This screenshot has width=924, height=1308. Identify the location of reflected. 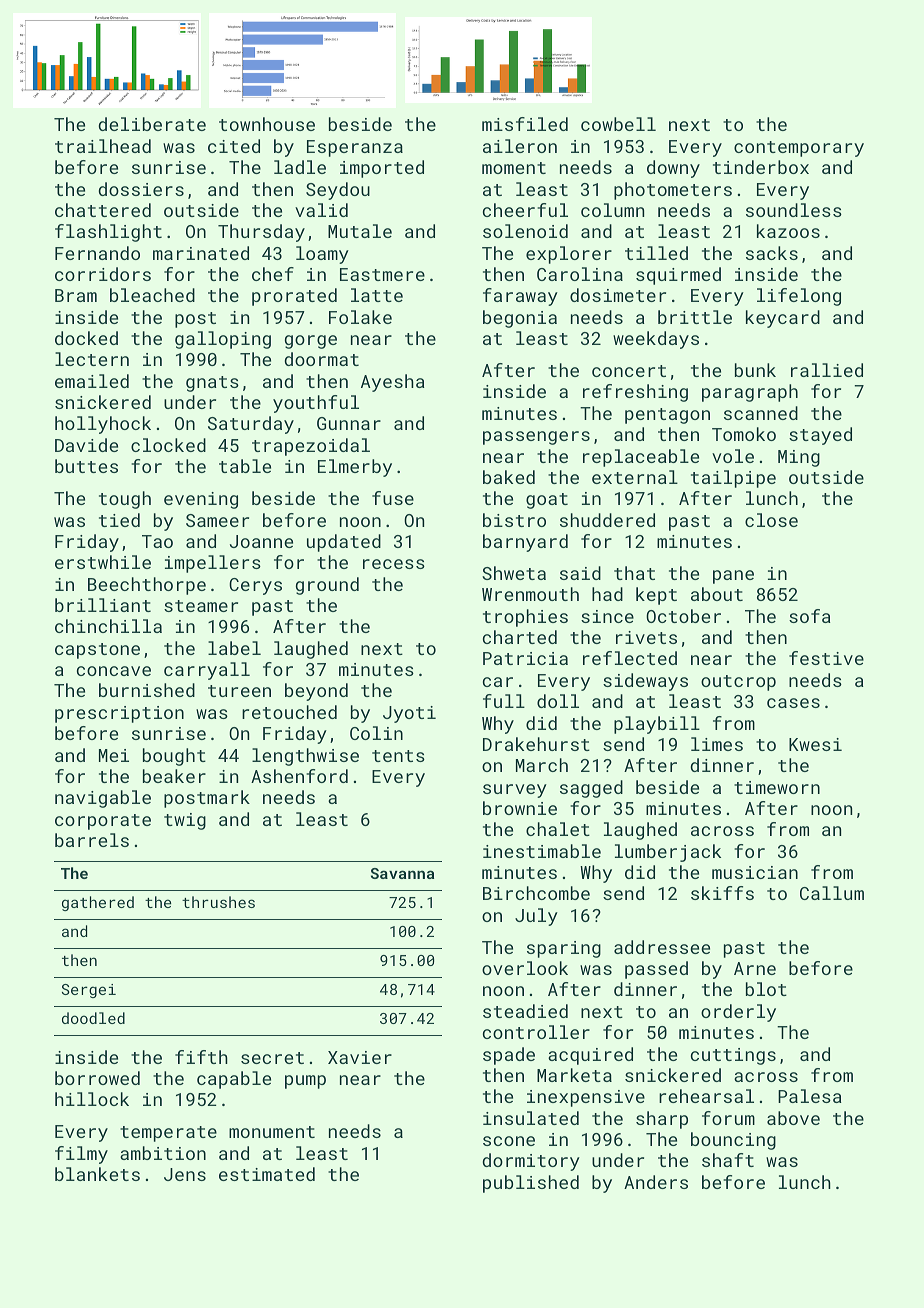
(630, 658).
